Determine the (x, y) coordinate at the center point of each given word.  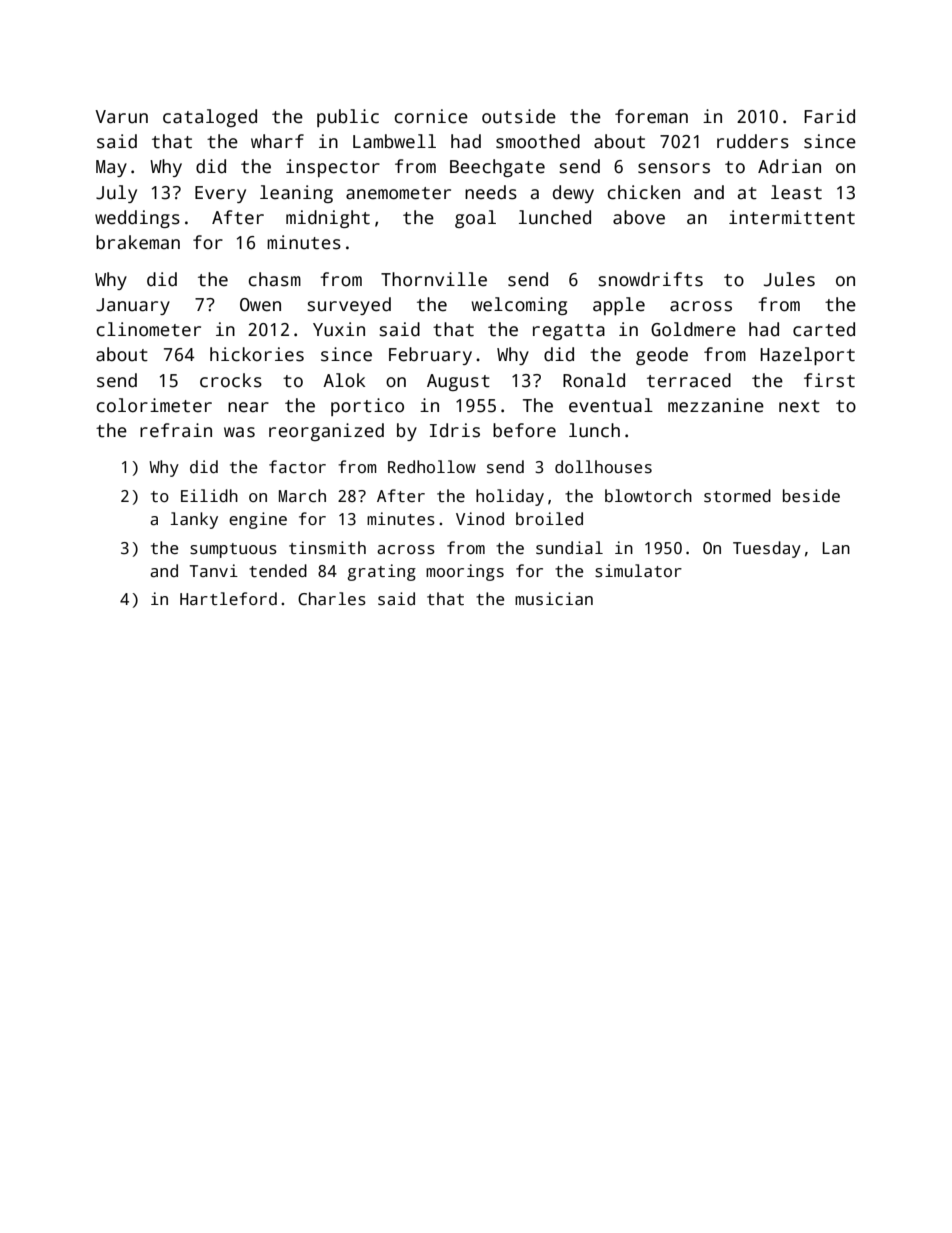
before (524, 430)
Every (220, 194)
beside (811, 496)
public (348, 118)
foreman (651, 116)
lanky (194, 520)
